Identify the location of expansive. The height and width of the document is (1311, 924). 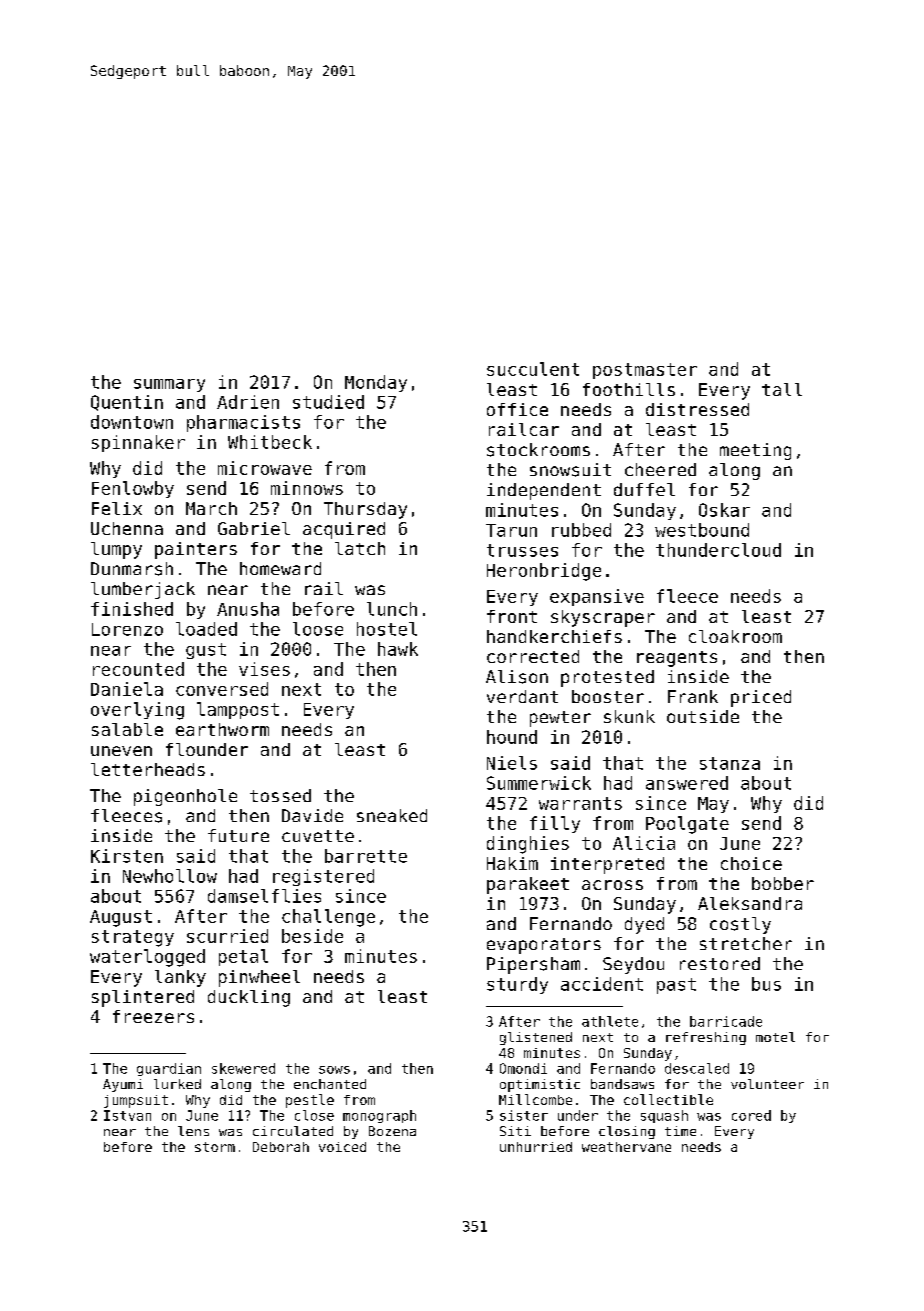
(597, 597).
